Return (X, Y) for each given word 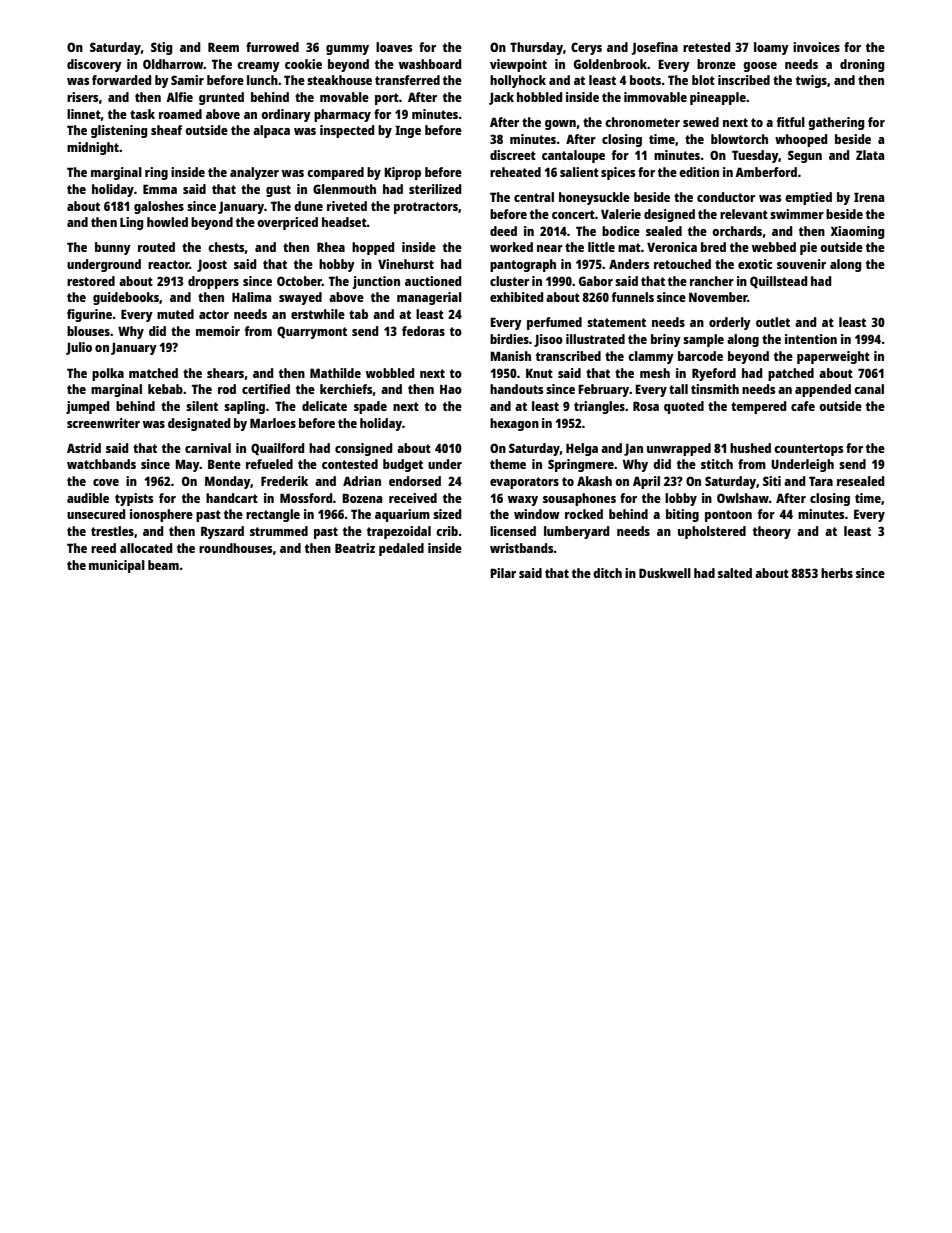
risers (82, 97)
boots (645, 80)
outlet (773, 322)
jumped (88, 407)
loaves (394, 47)
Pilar (503, 573)
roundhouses (235, 548)
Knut (539, 373)
